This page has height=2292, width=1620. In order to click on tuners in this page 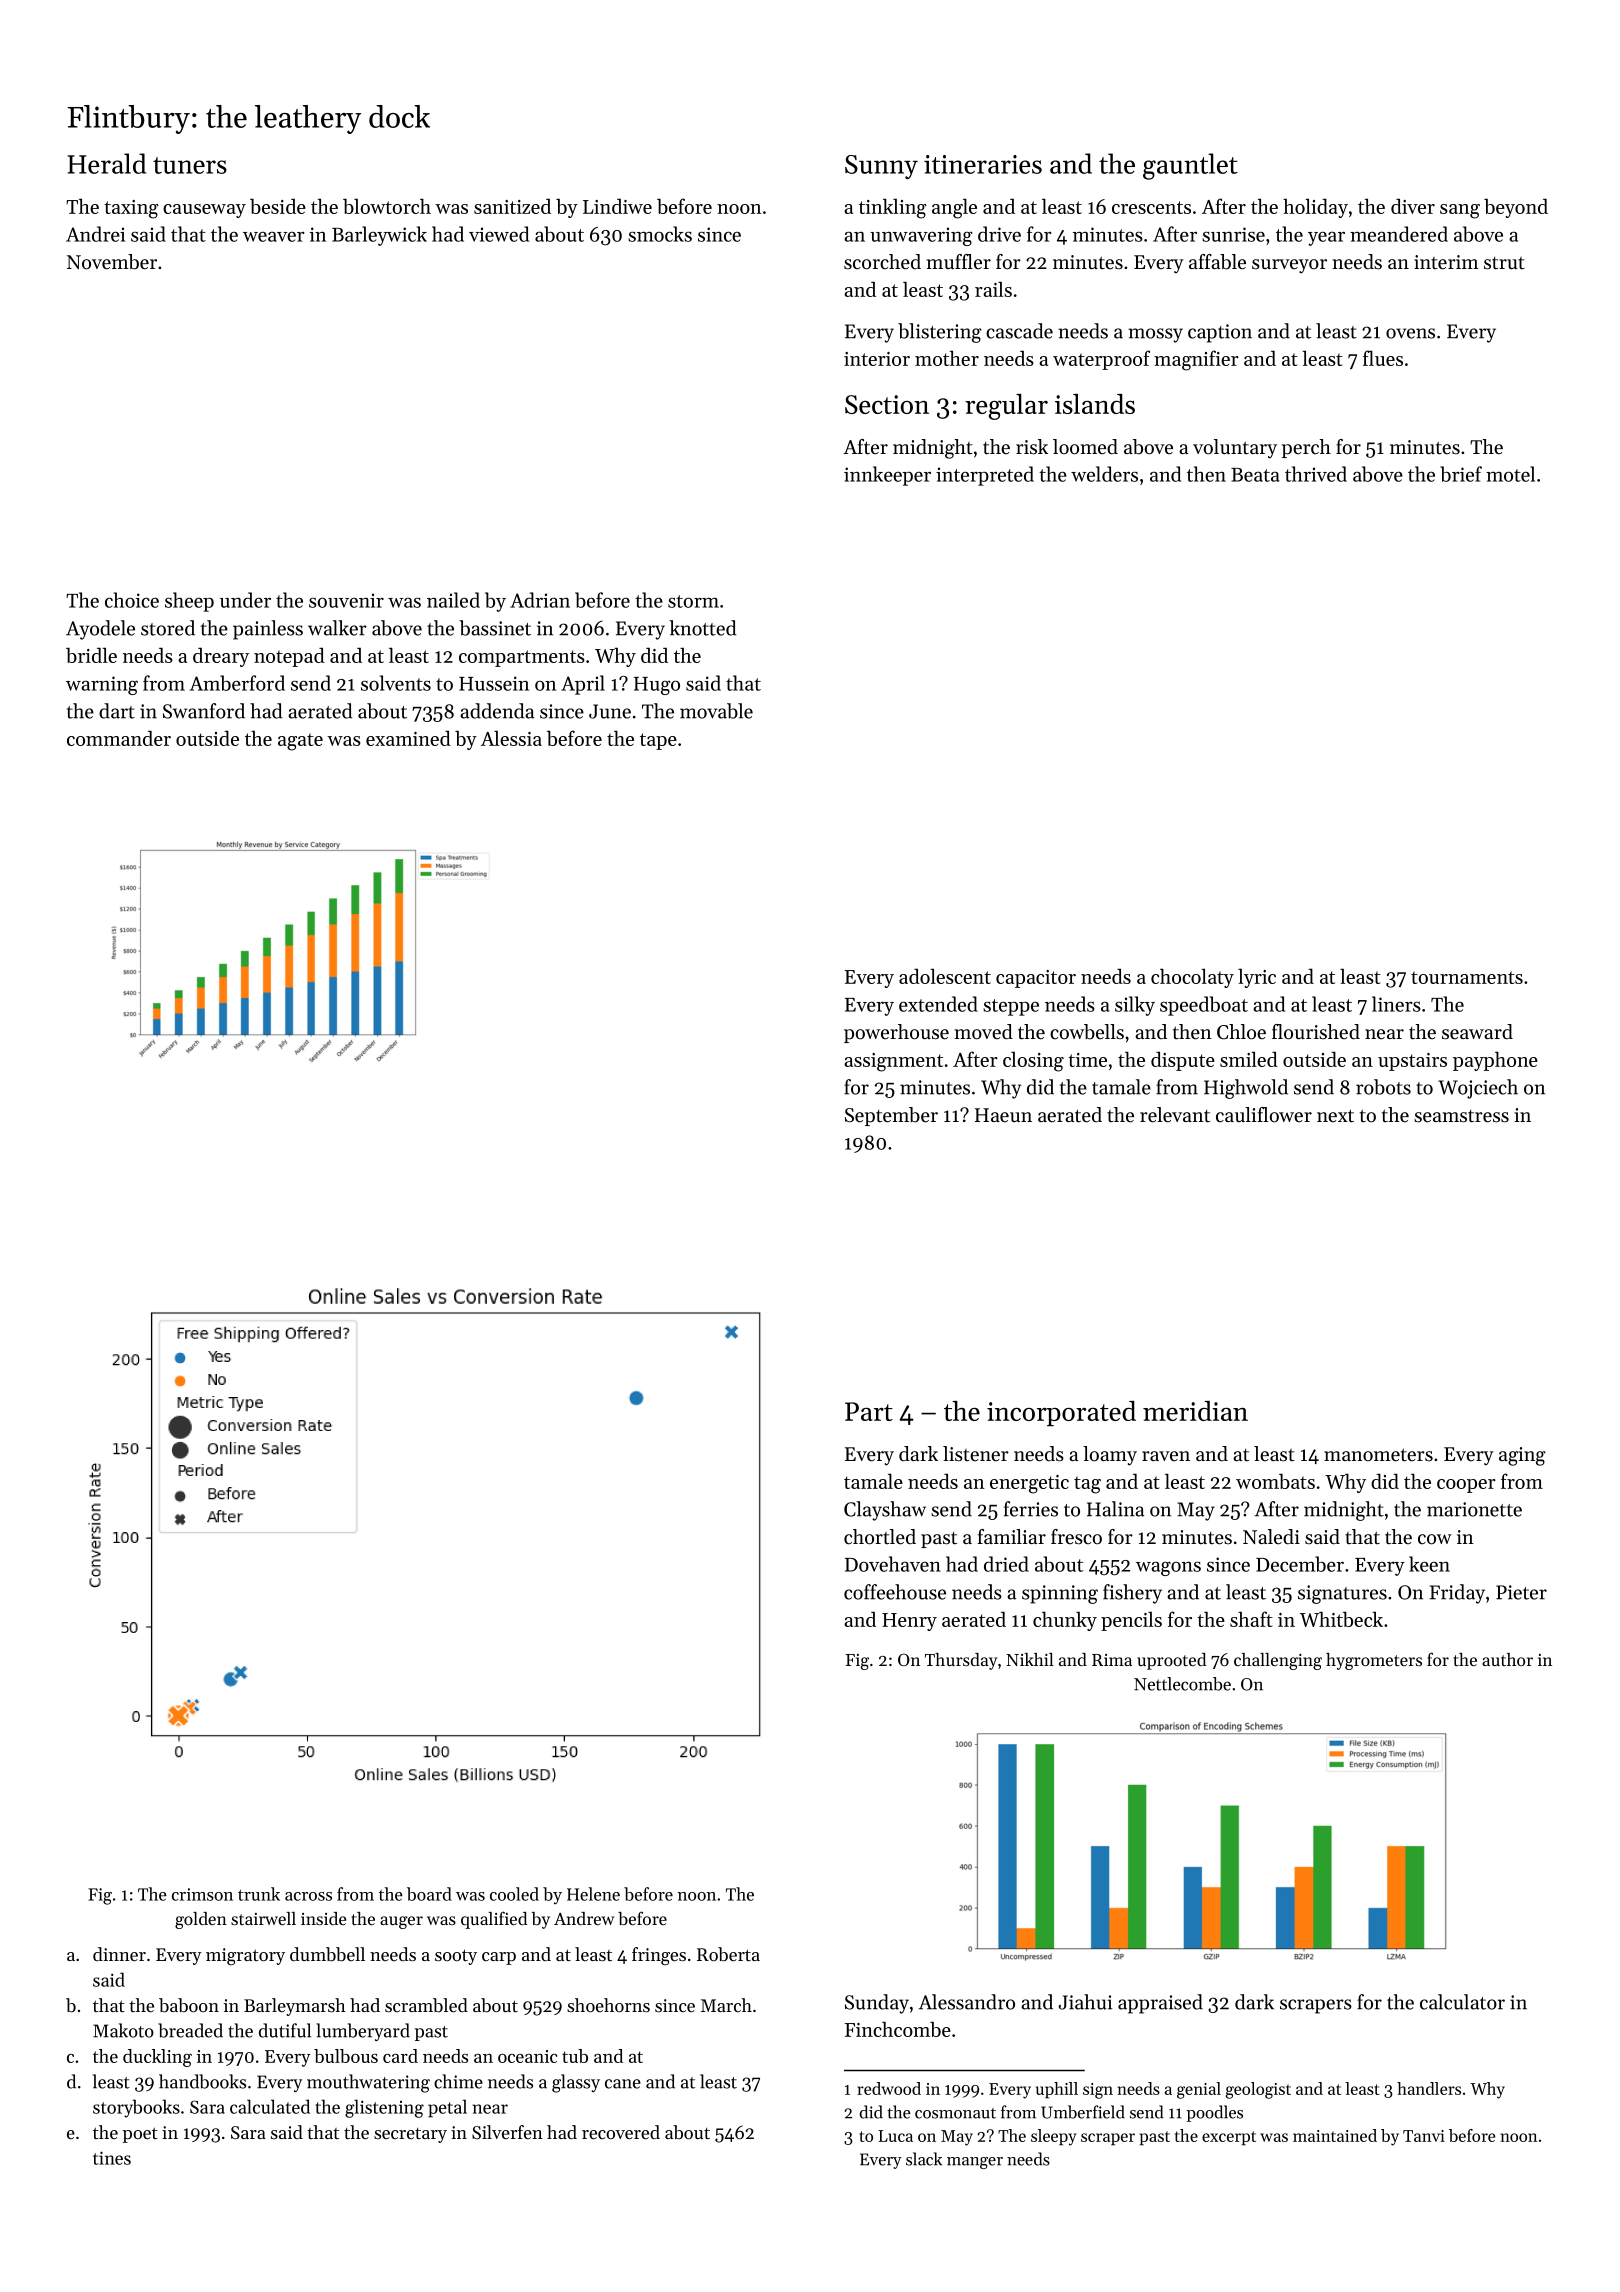, I will do `click(190, 165)`.
